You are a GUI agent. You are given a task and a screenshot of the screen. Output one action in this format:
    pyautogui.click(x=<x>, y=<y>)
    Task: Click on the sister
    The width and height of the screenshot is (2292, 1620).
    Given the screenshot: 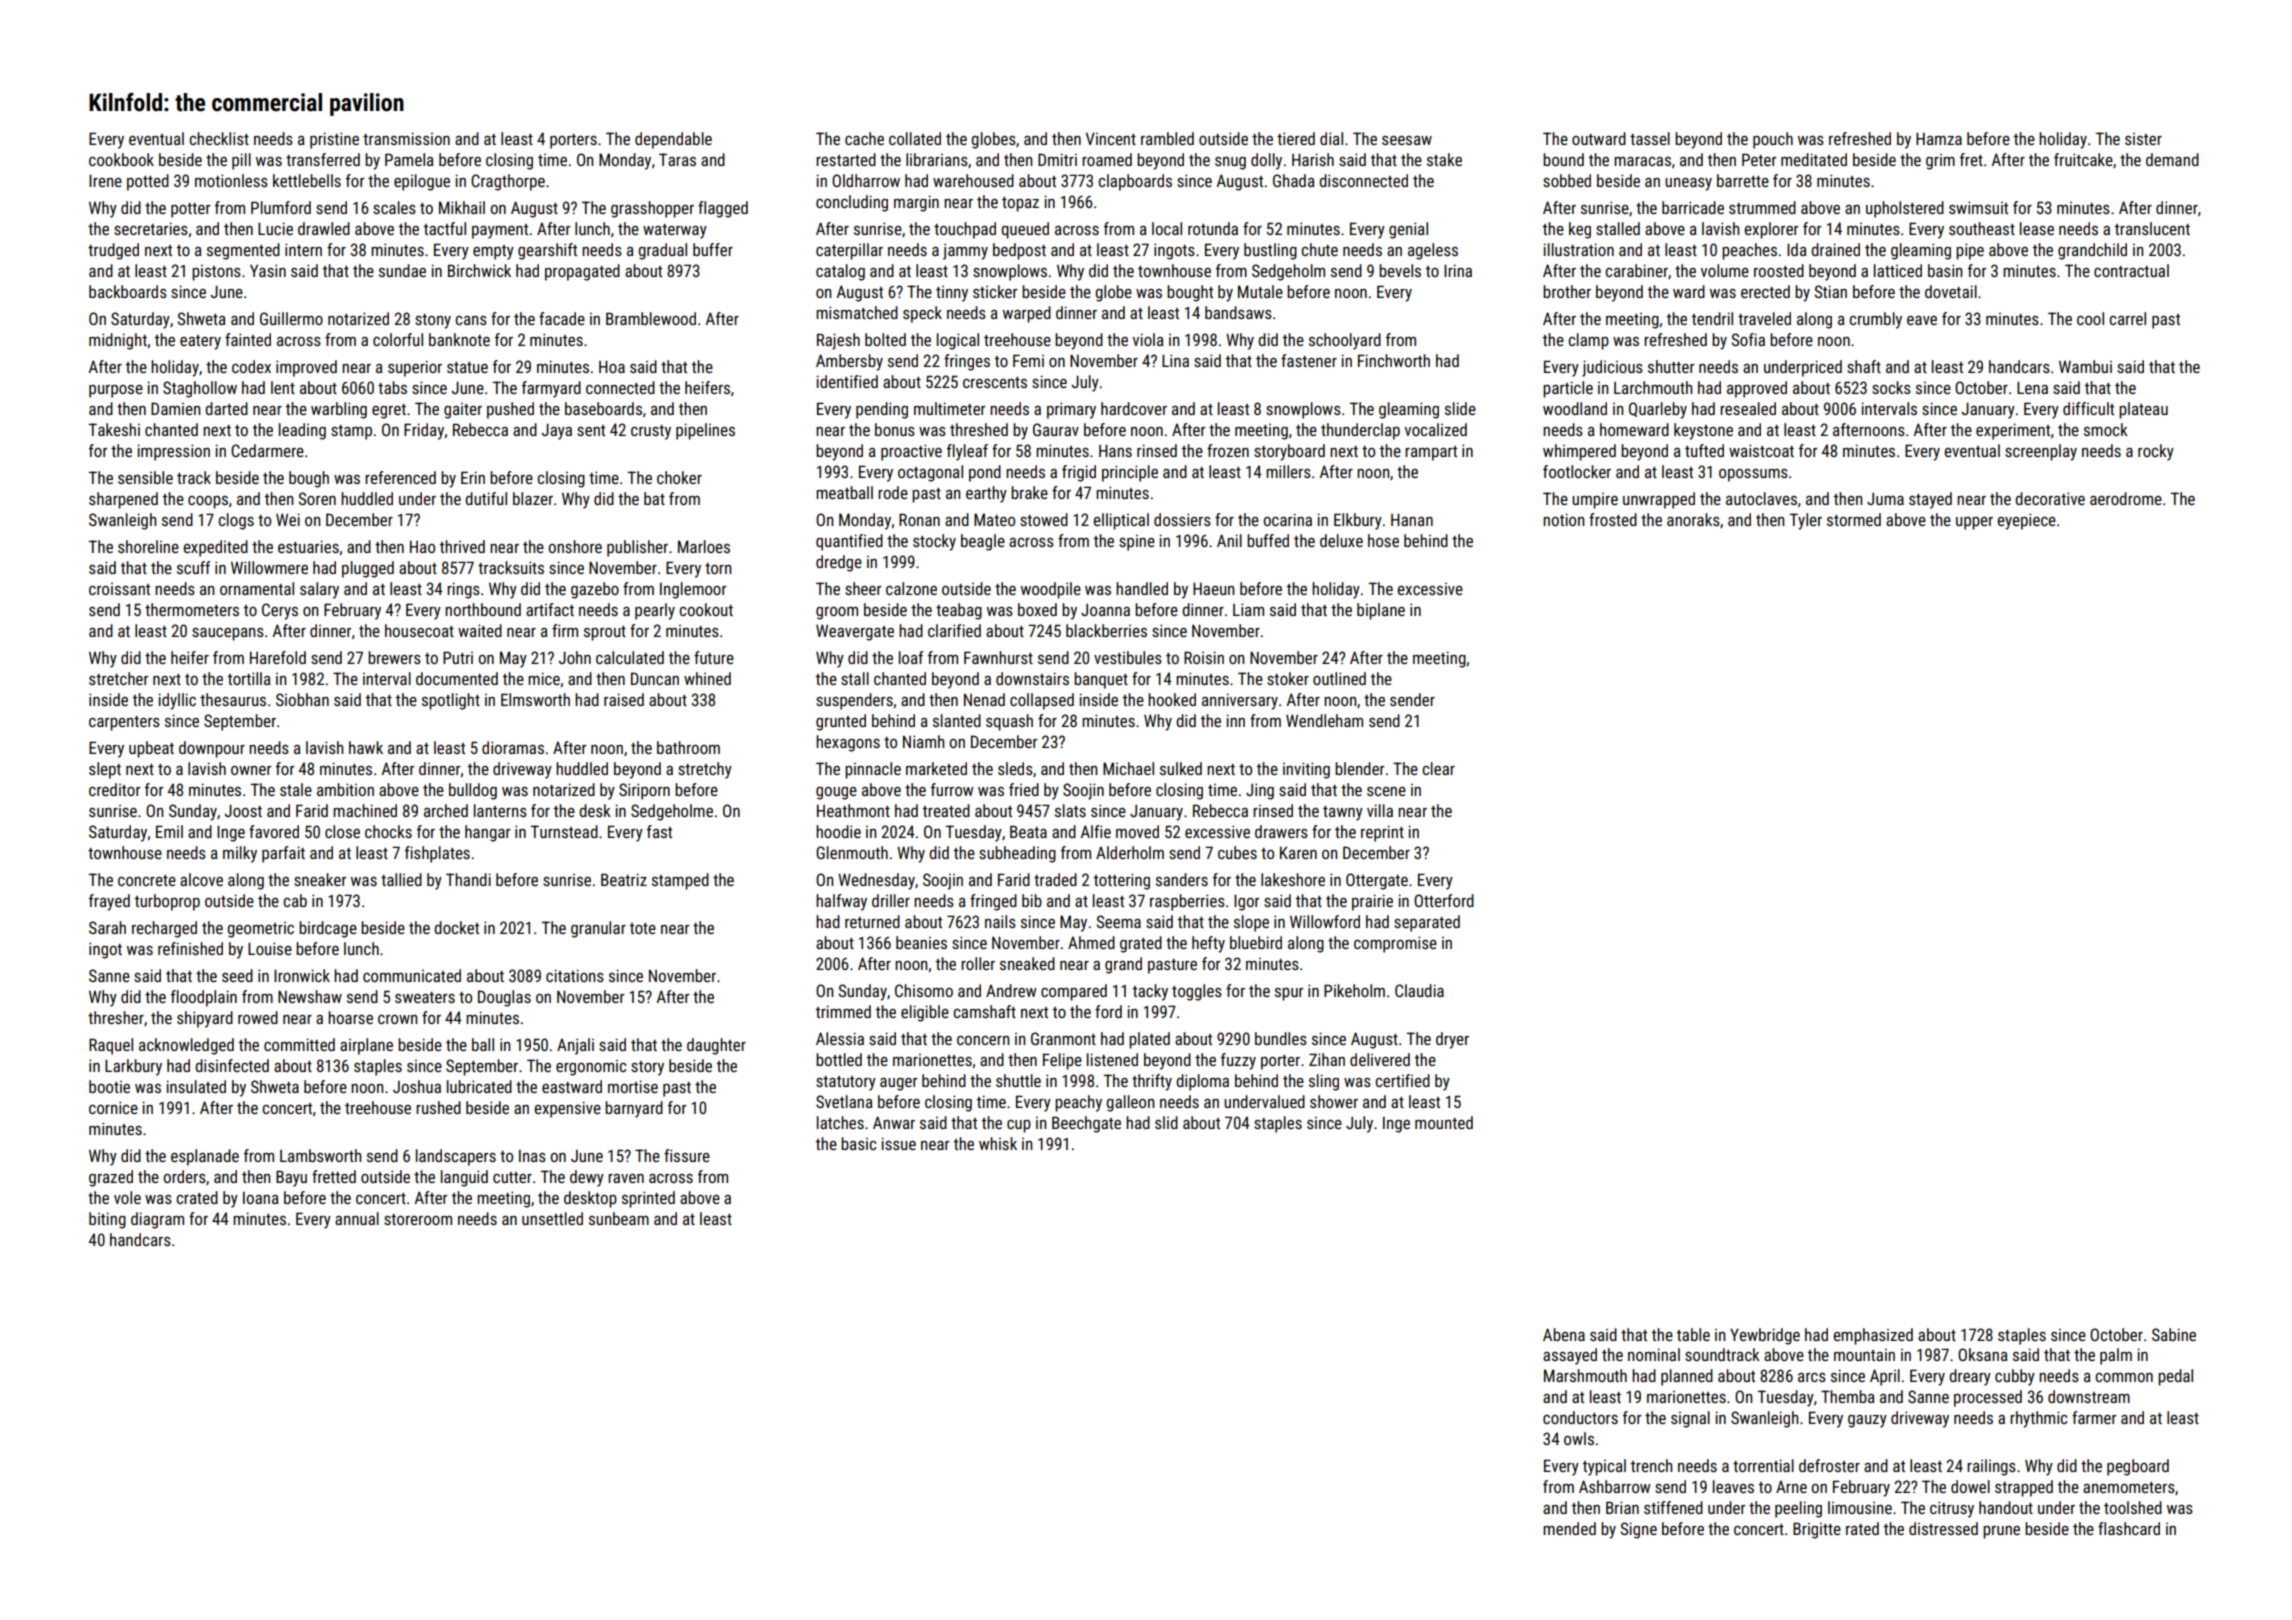 What is the action you would take?
    pyautogui.click(x=2143, y=139)
